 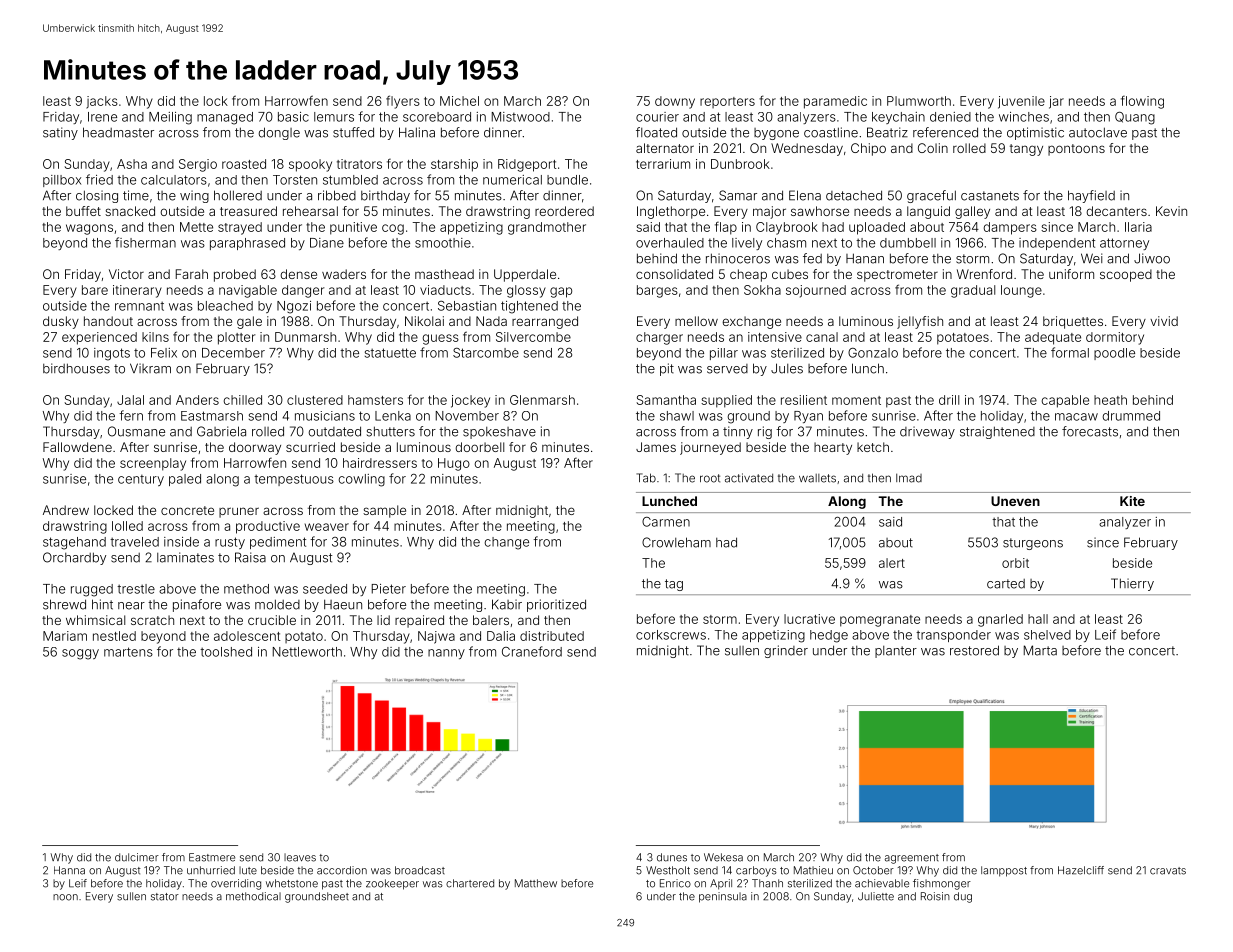 I want to click on Ngozi, so click(x=294, y=307).
